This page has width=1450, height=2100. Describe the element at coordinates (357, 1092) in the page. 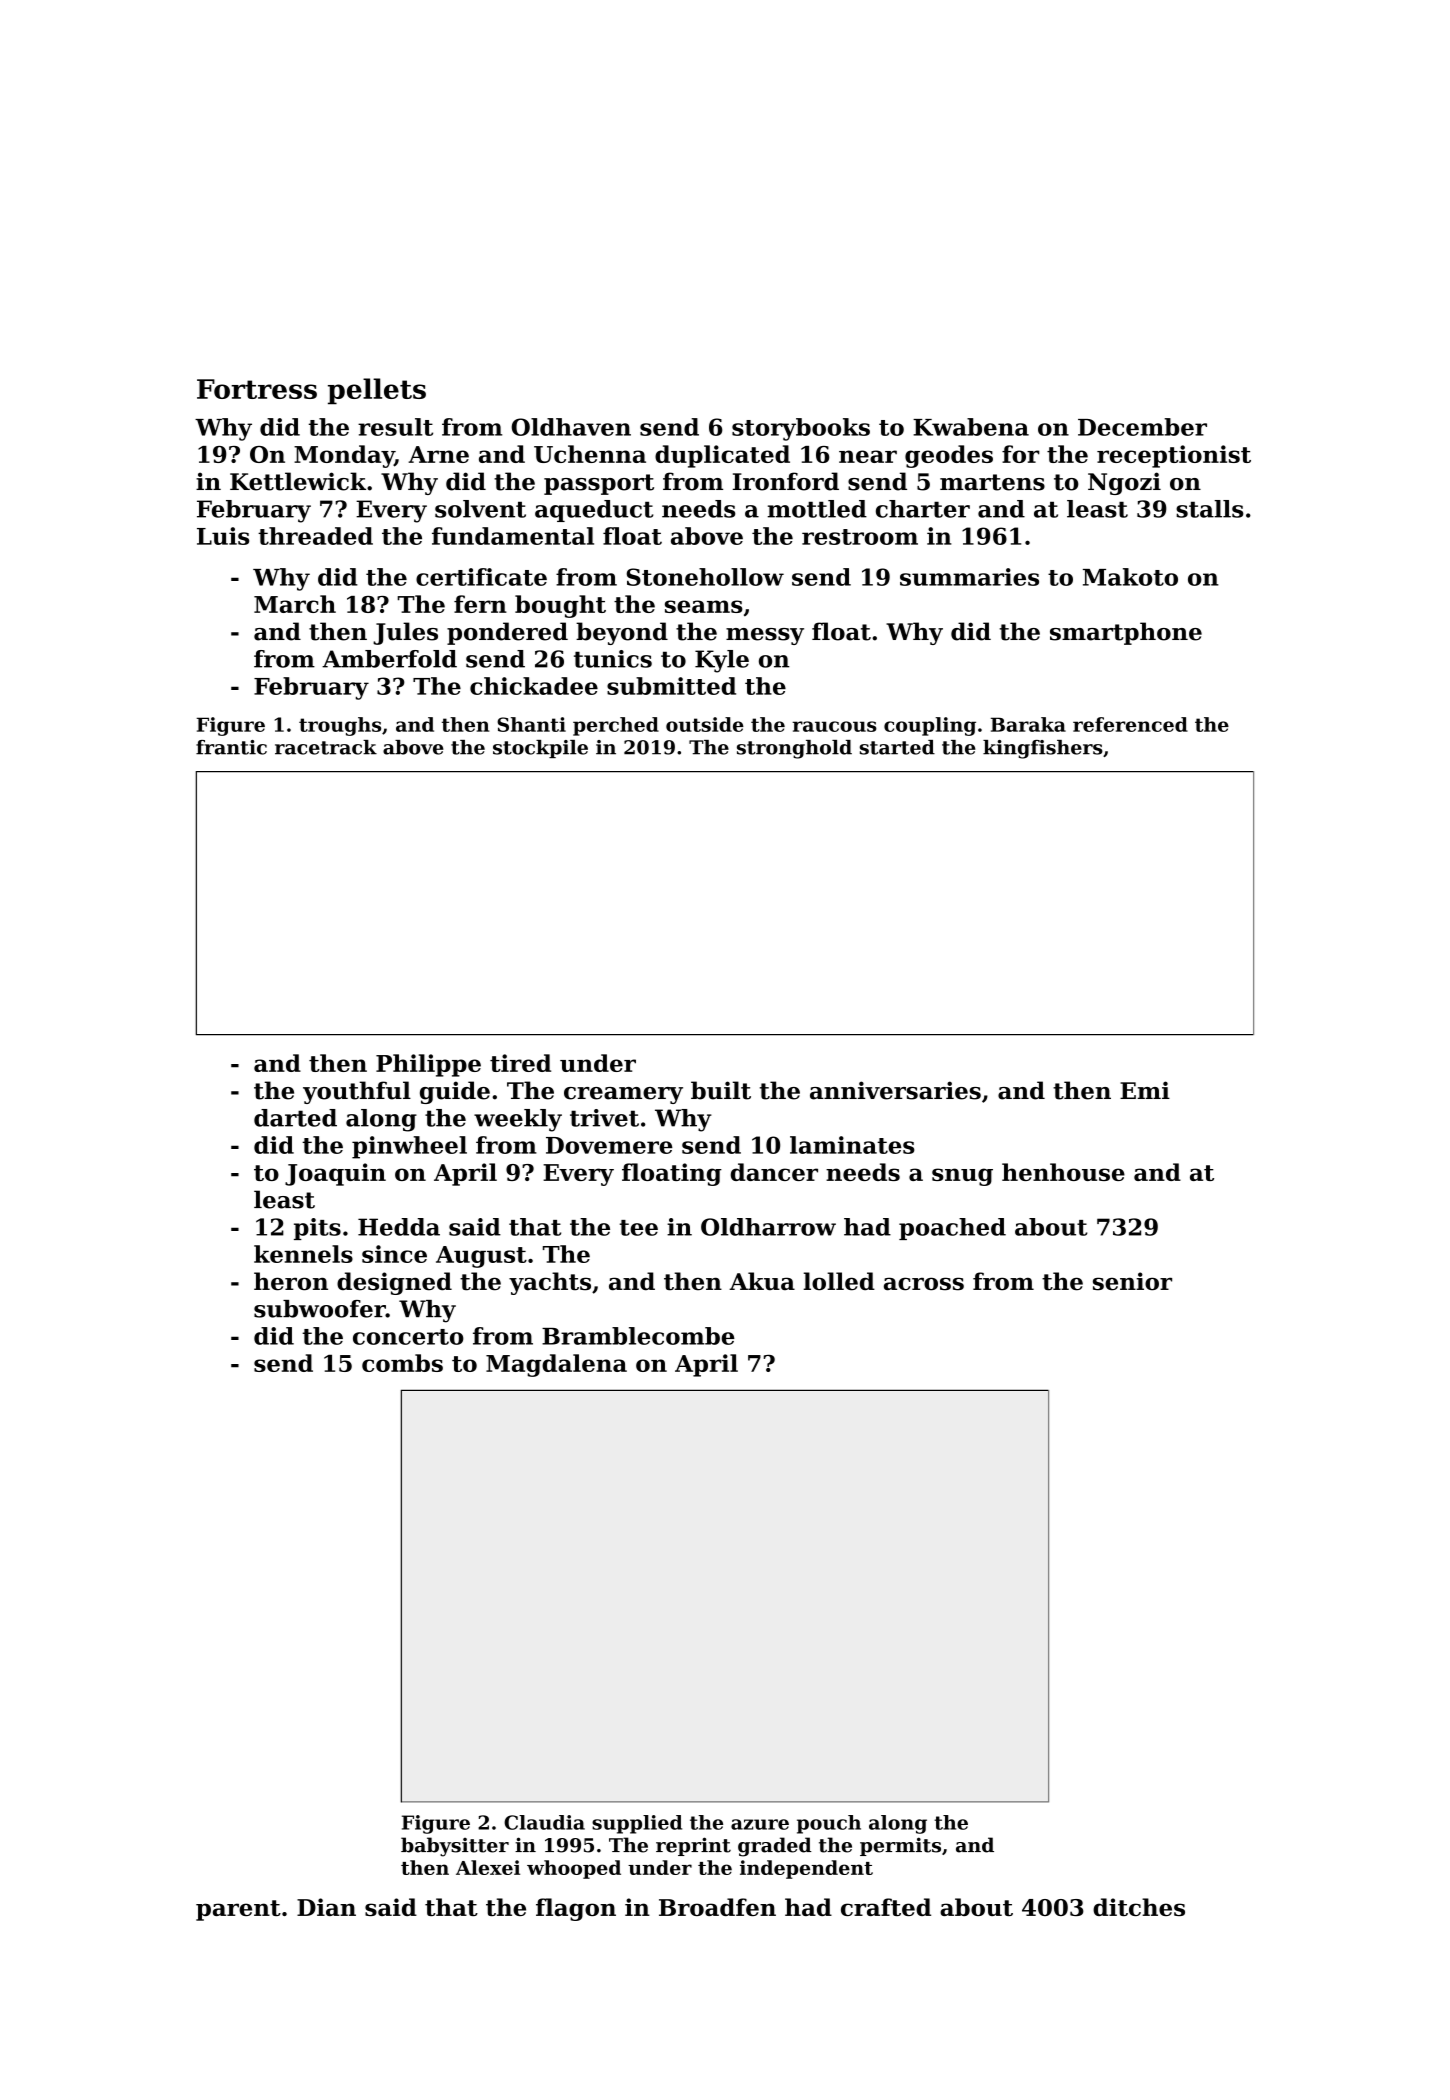

I see `youthful` at that location.
